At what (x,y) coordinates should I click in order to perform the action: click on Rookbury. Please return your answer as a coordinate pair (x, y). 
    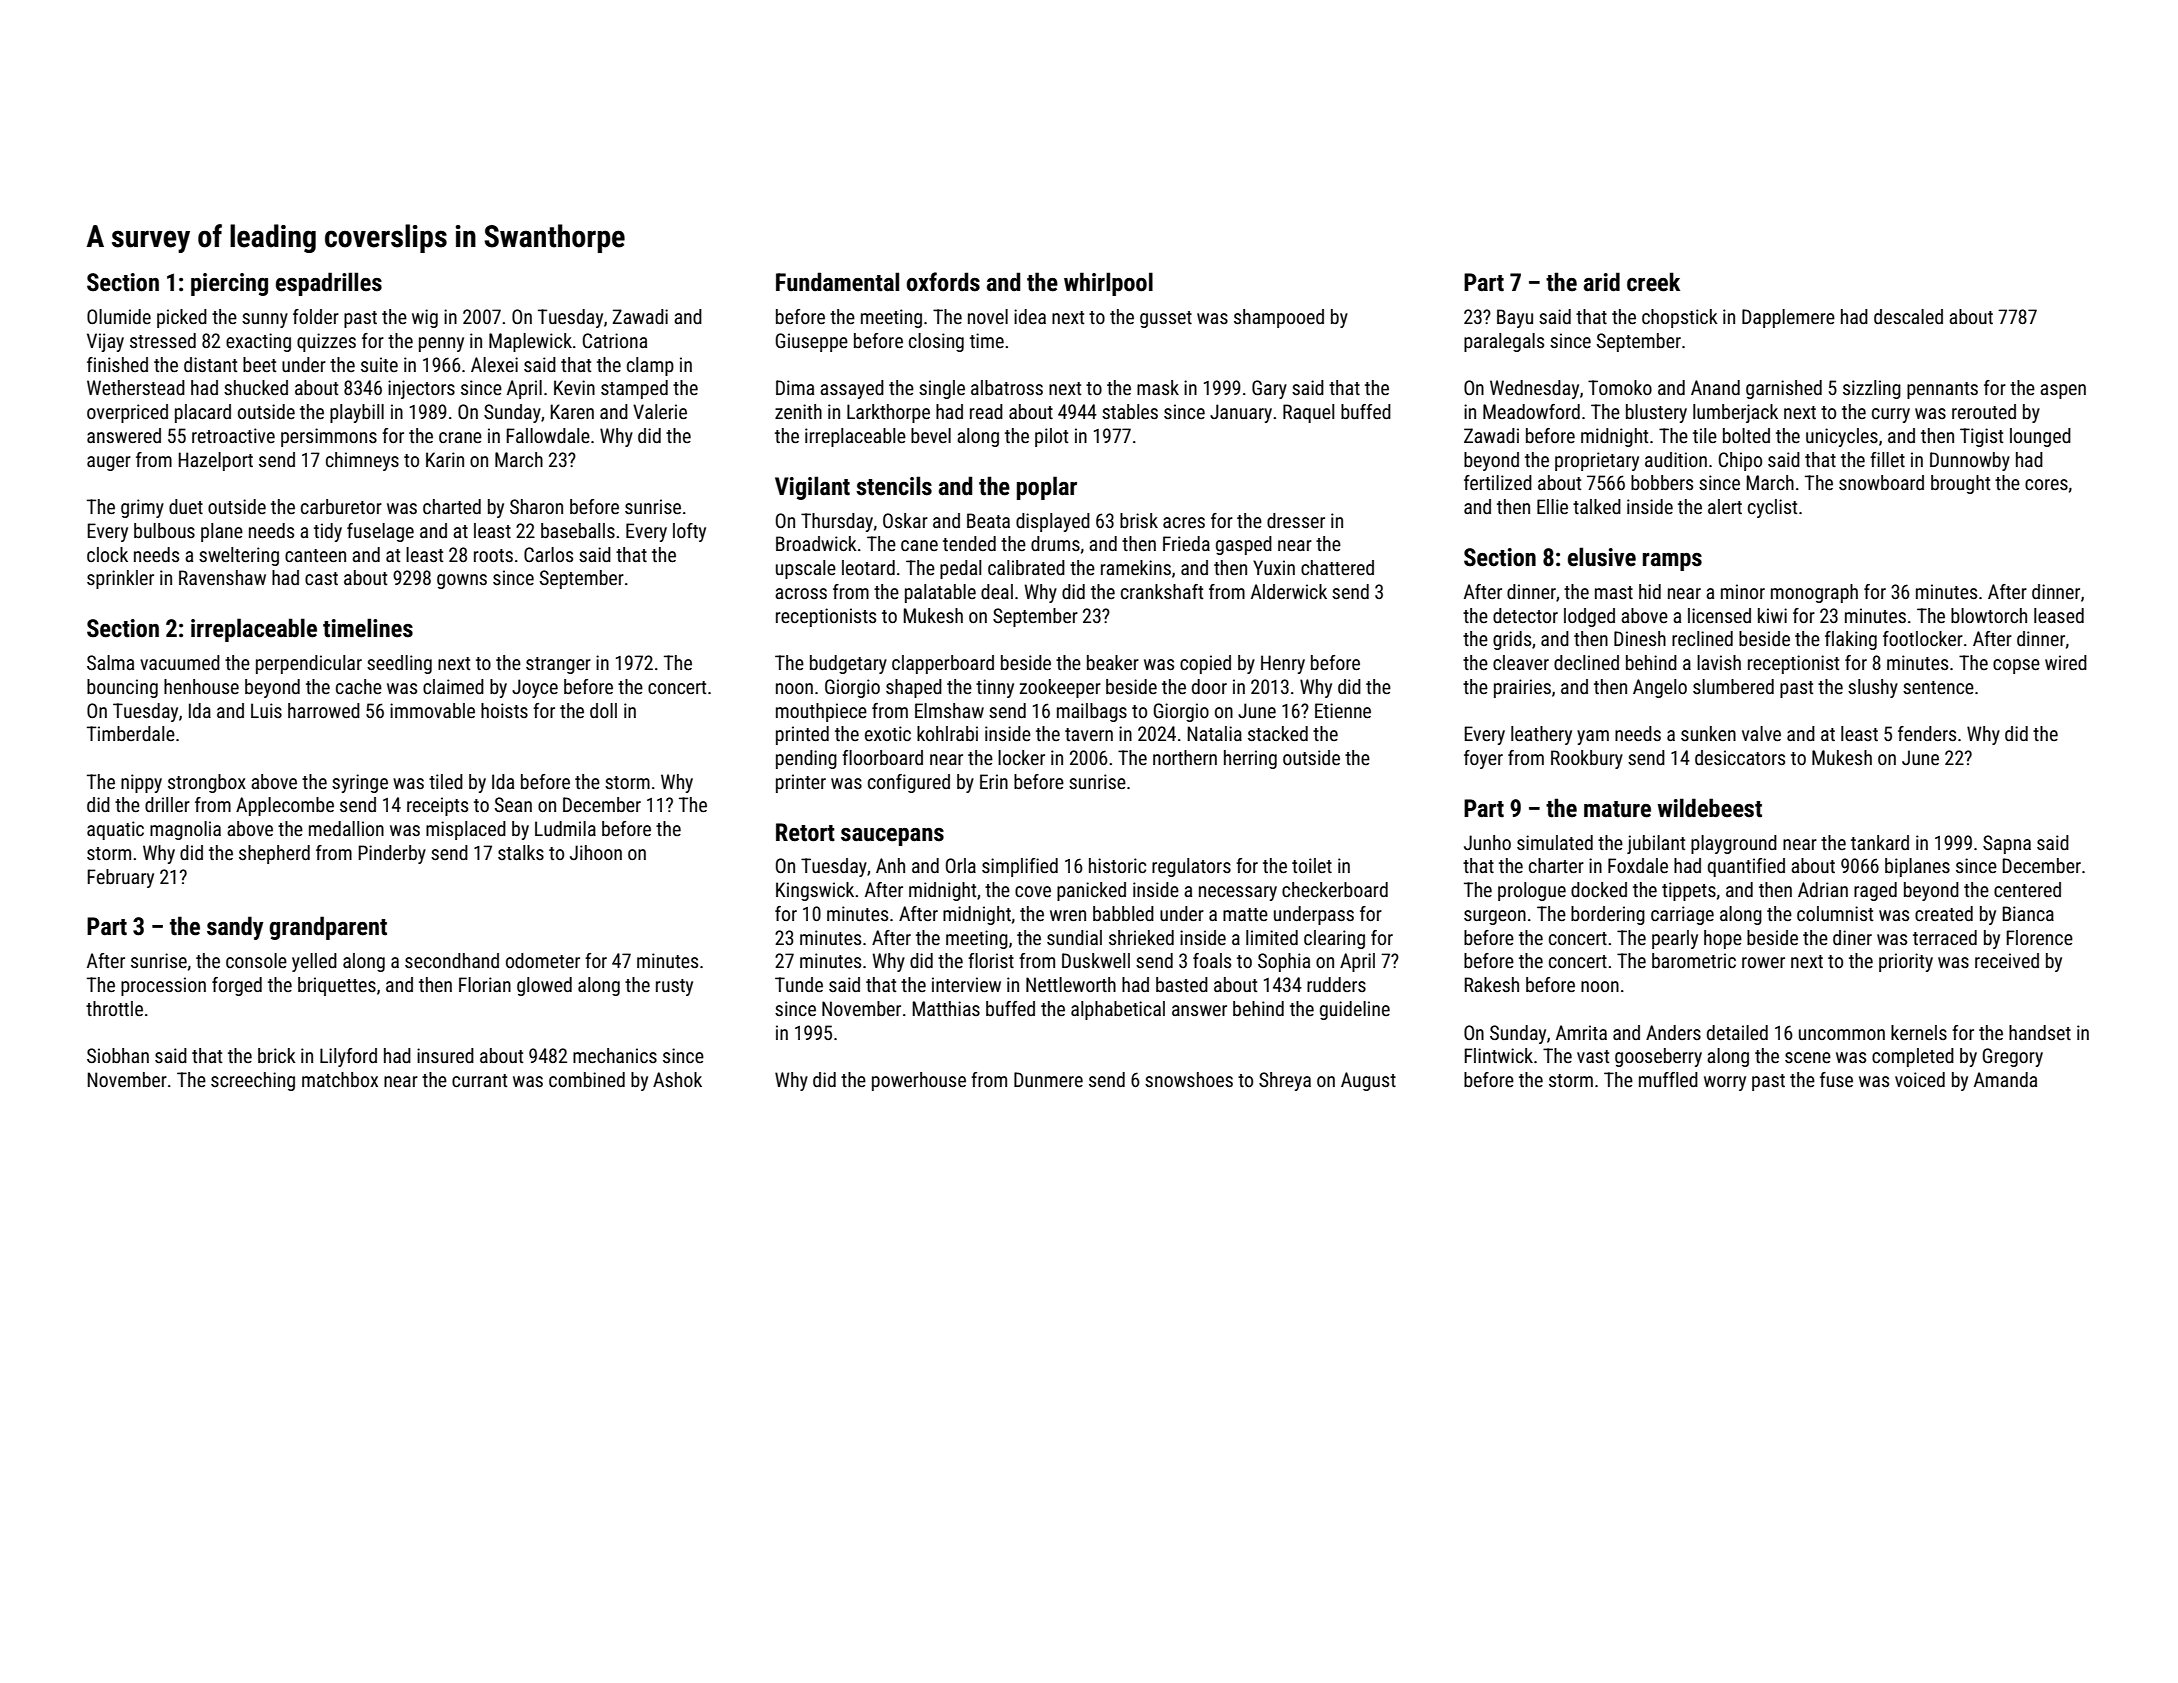
    Looking at the image, I should click on (1587, 759).
